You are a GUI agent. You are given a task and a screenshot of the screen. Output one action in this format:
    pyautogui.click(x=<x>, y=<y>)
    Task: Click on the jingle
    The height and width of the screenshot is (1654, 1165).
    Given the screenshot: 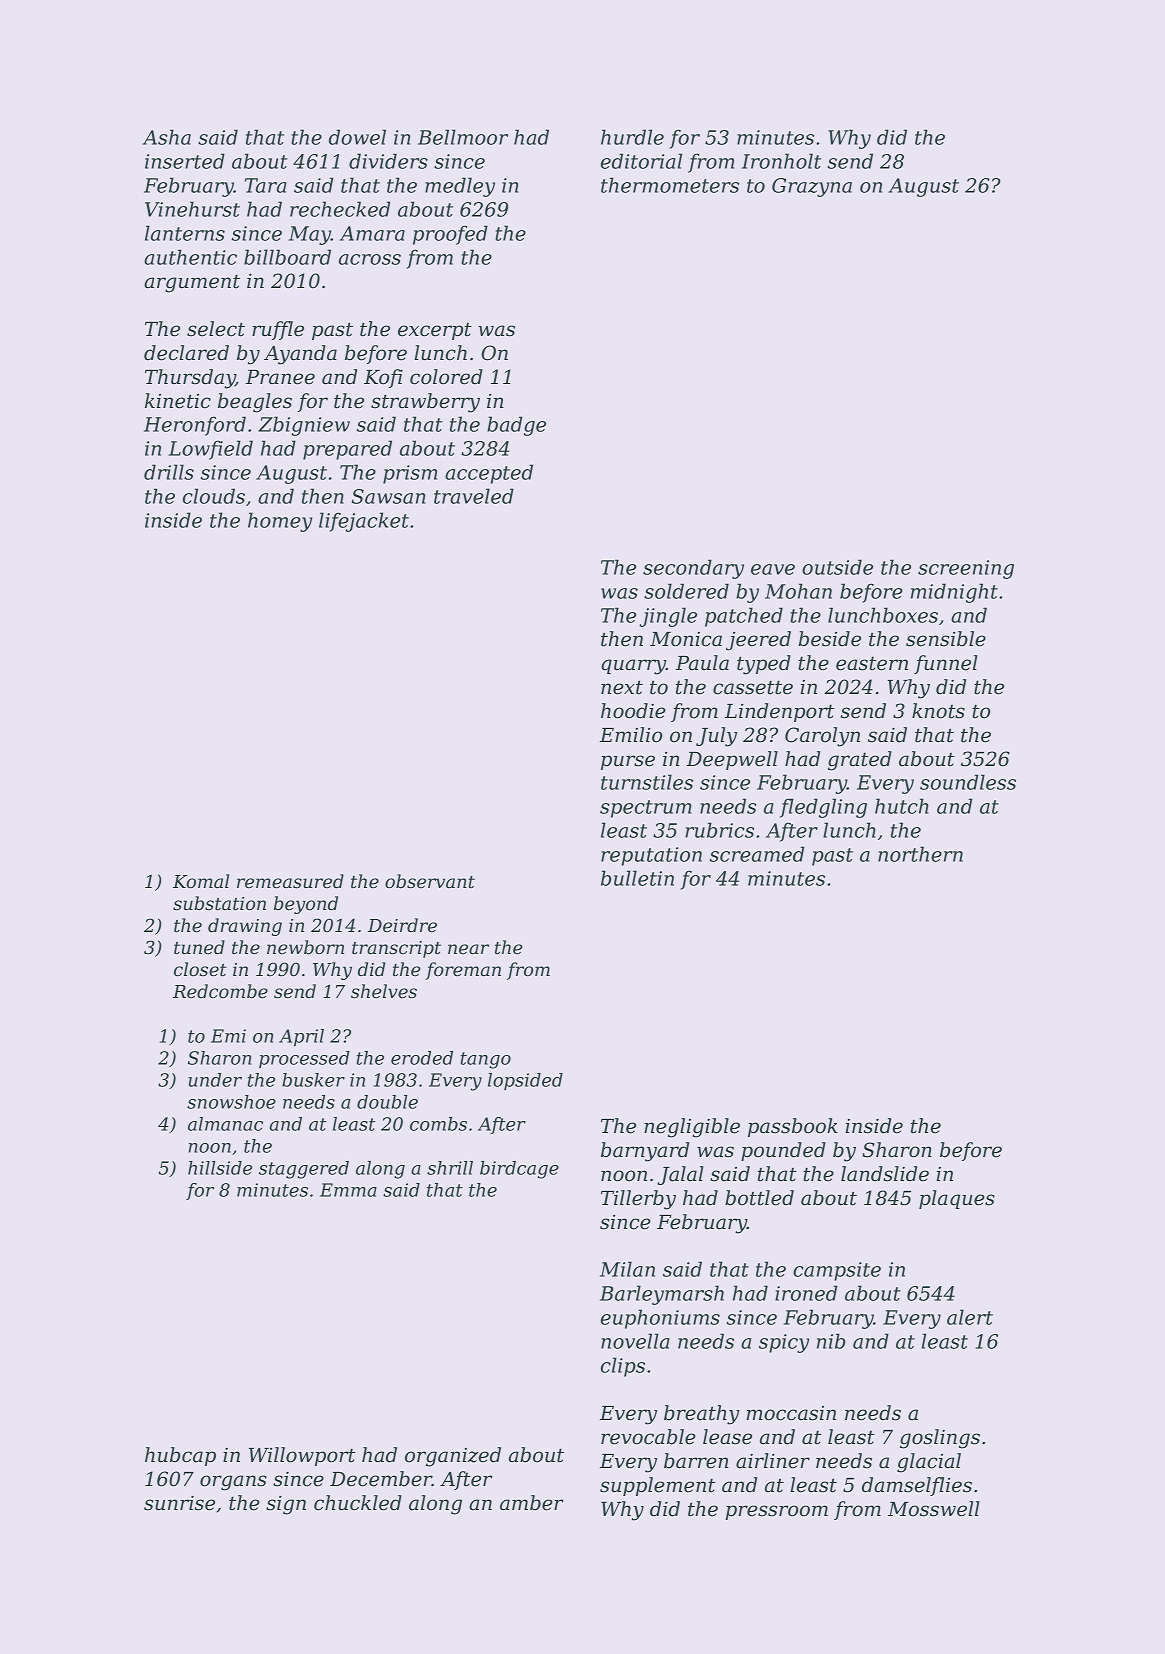 What is the action you would take?
    pyautogui.click(x=668, y=617)
